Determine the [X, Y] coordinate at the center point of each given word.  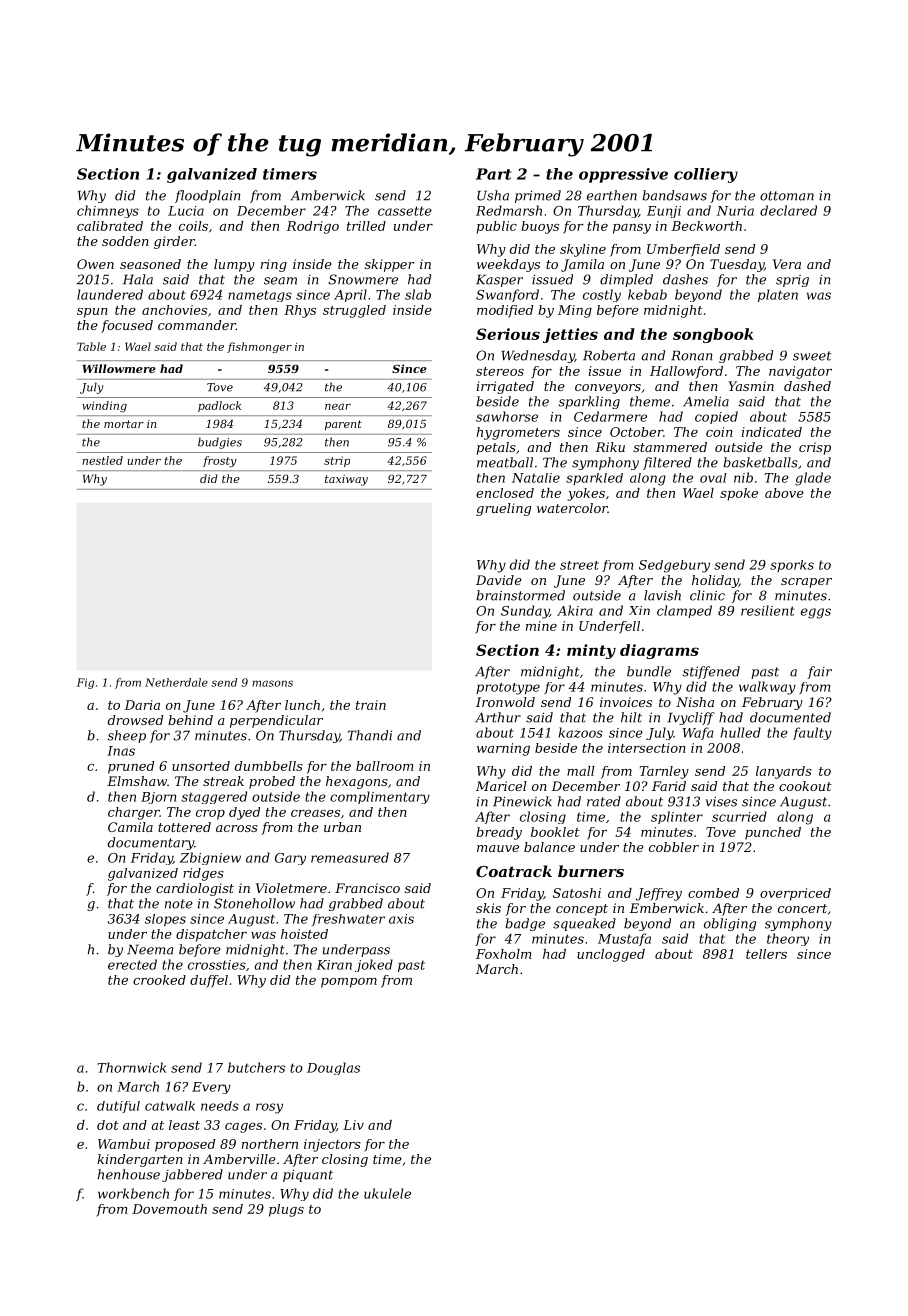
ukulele [387, 1193]
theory [788, 939]
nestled [102, 460]
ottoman [787, 196]
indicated [772, 432]
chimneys [108, 211]
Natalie [536, 478]
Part [494, 174]
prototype [508, 689]
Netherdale [176, 682]
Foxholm [504, 954]
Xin [639, 610]
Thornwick [132, 1067]
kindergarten [140, 1160]
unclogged [611, 955]
